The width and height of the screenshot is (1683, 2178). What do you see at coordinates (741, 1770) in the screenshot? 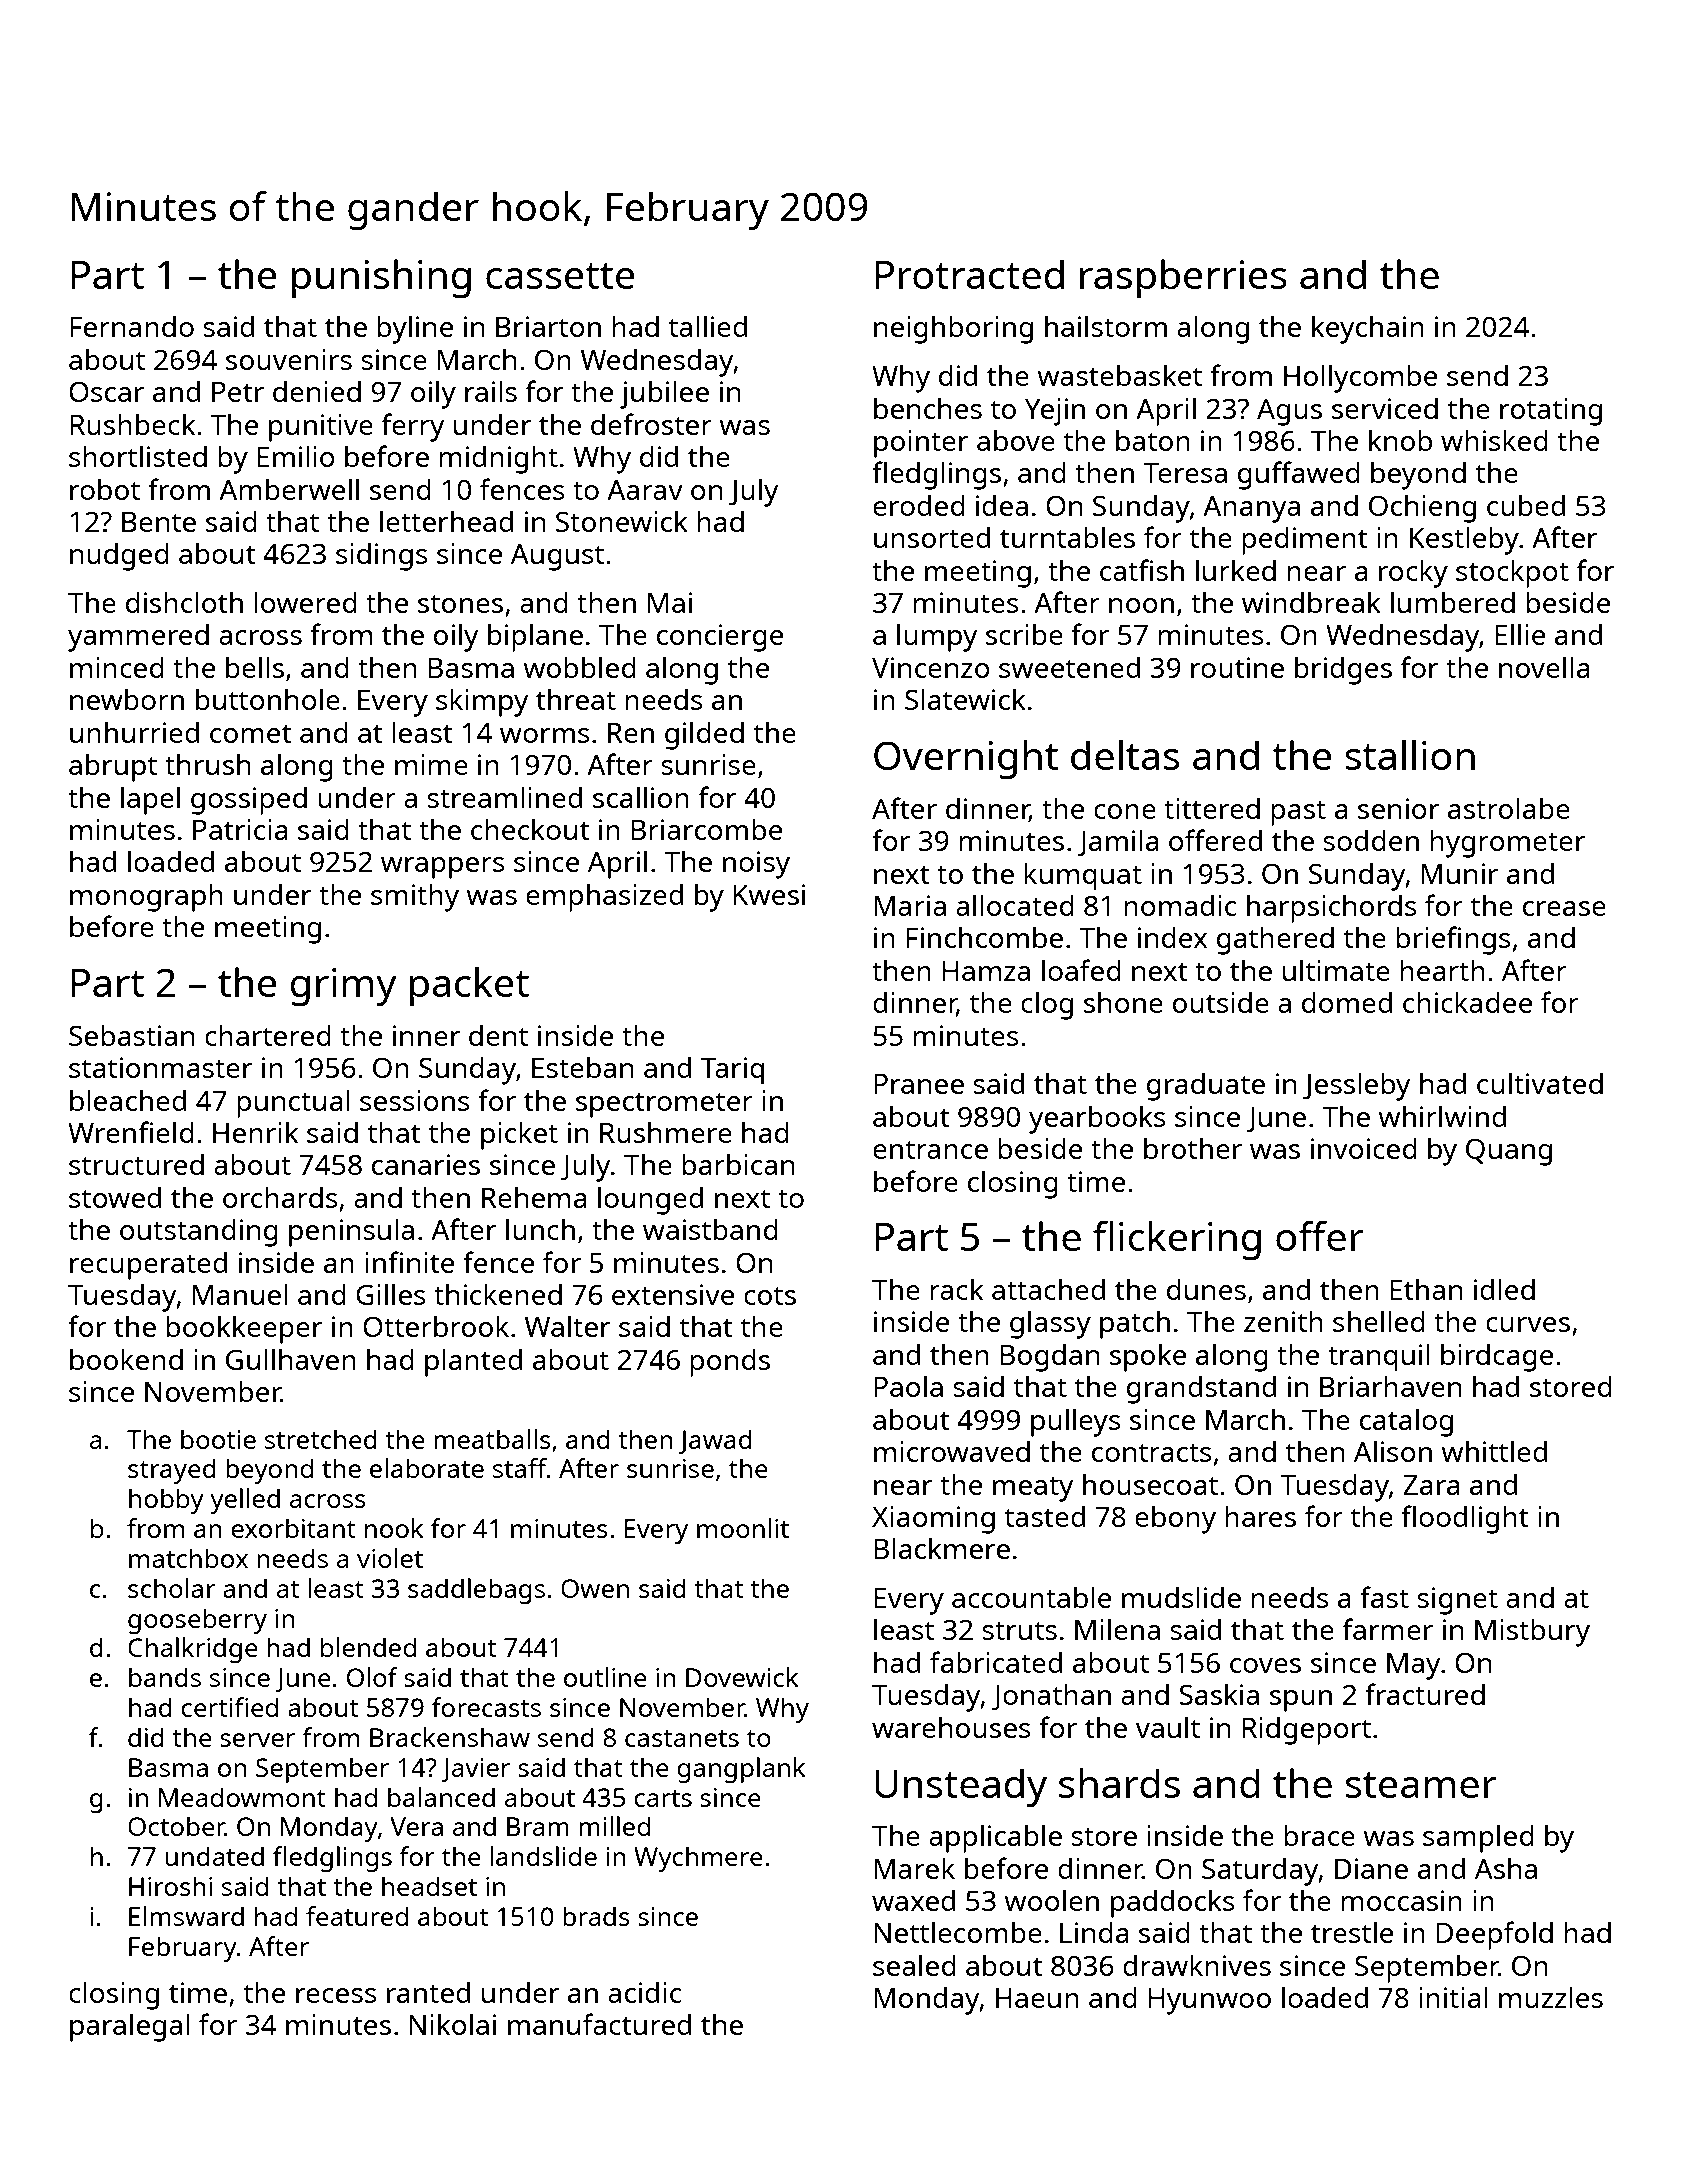
I see `gangplank` at bounding box center [741, 1770].
